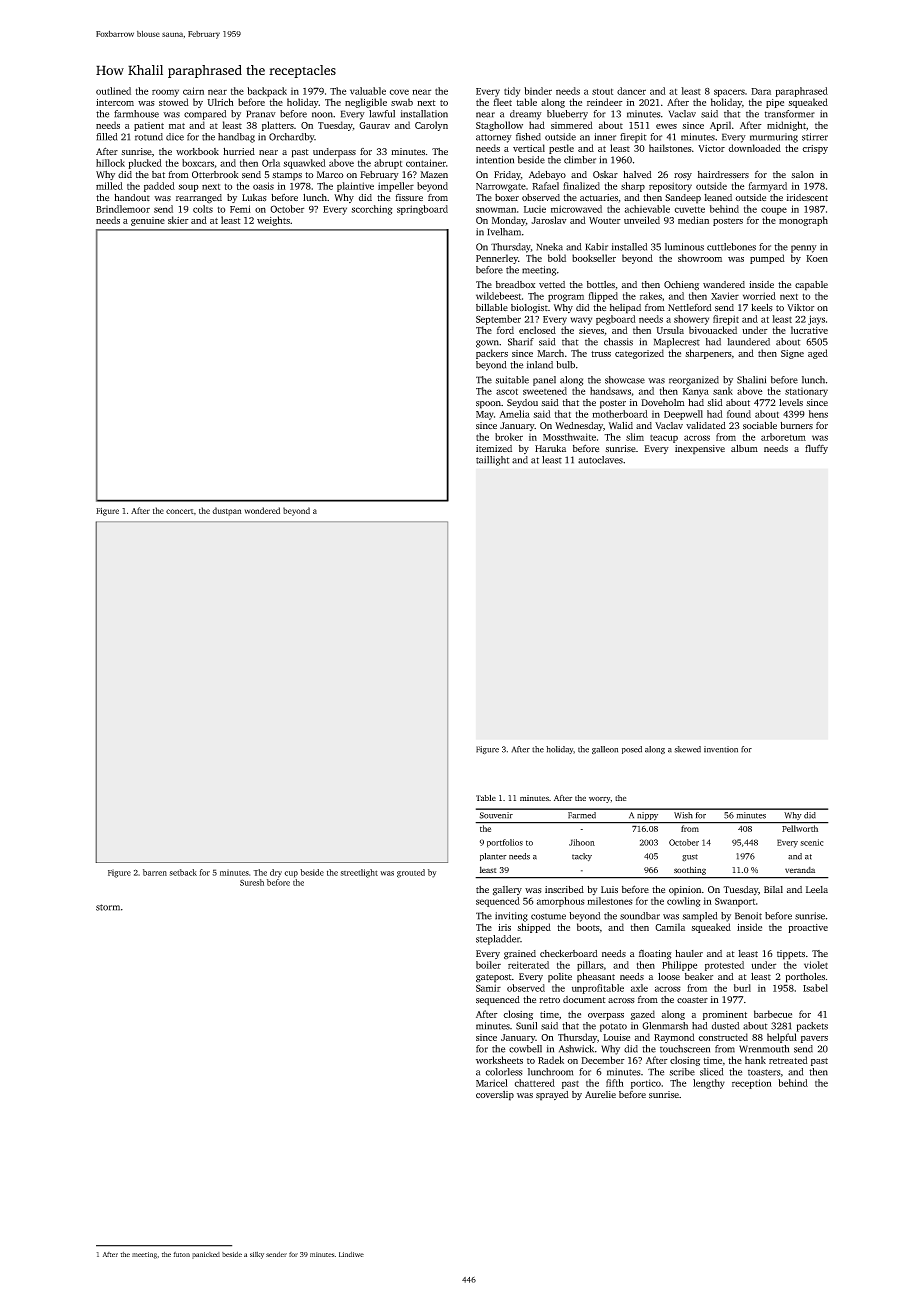  I want to click on outlined, so click(113, 91).
